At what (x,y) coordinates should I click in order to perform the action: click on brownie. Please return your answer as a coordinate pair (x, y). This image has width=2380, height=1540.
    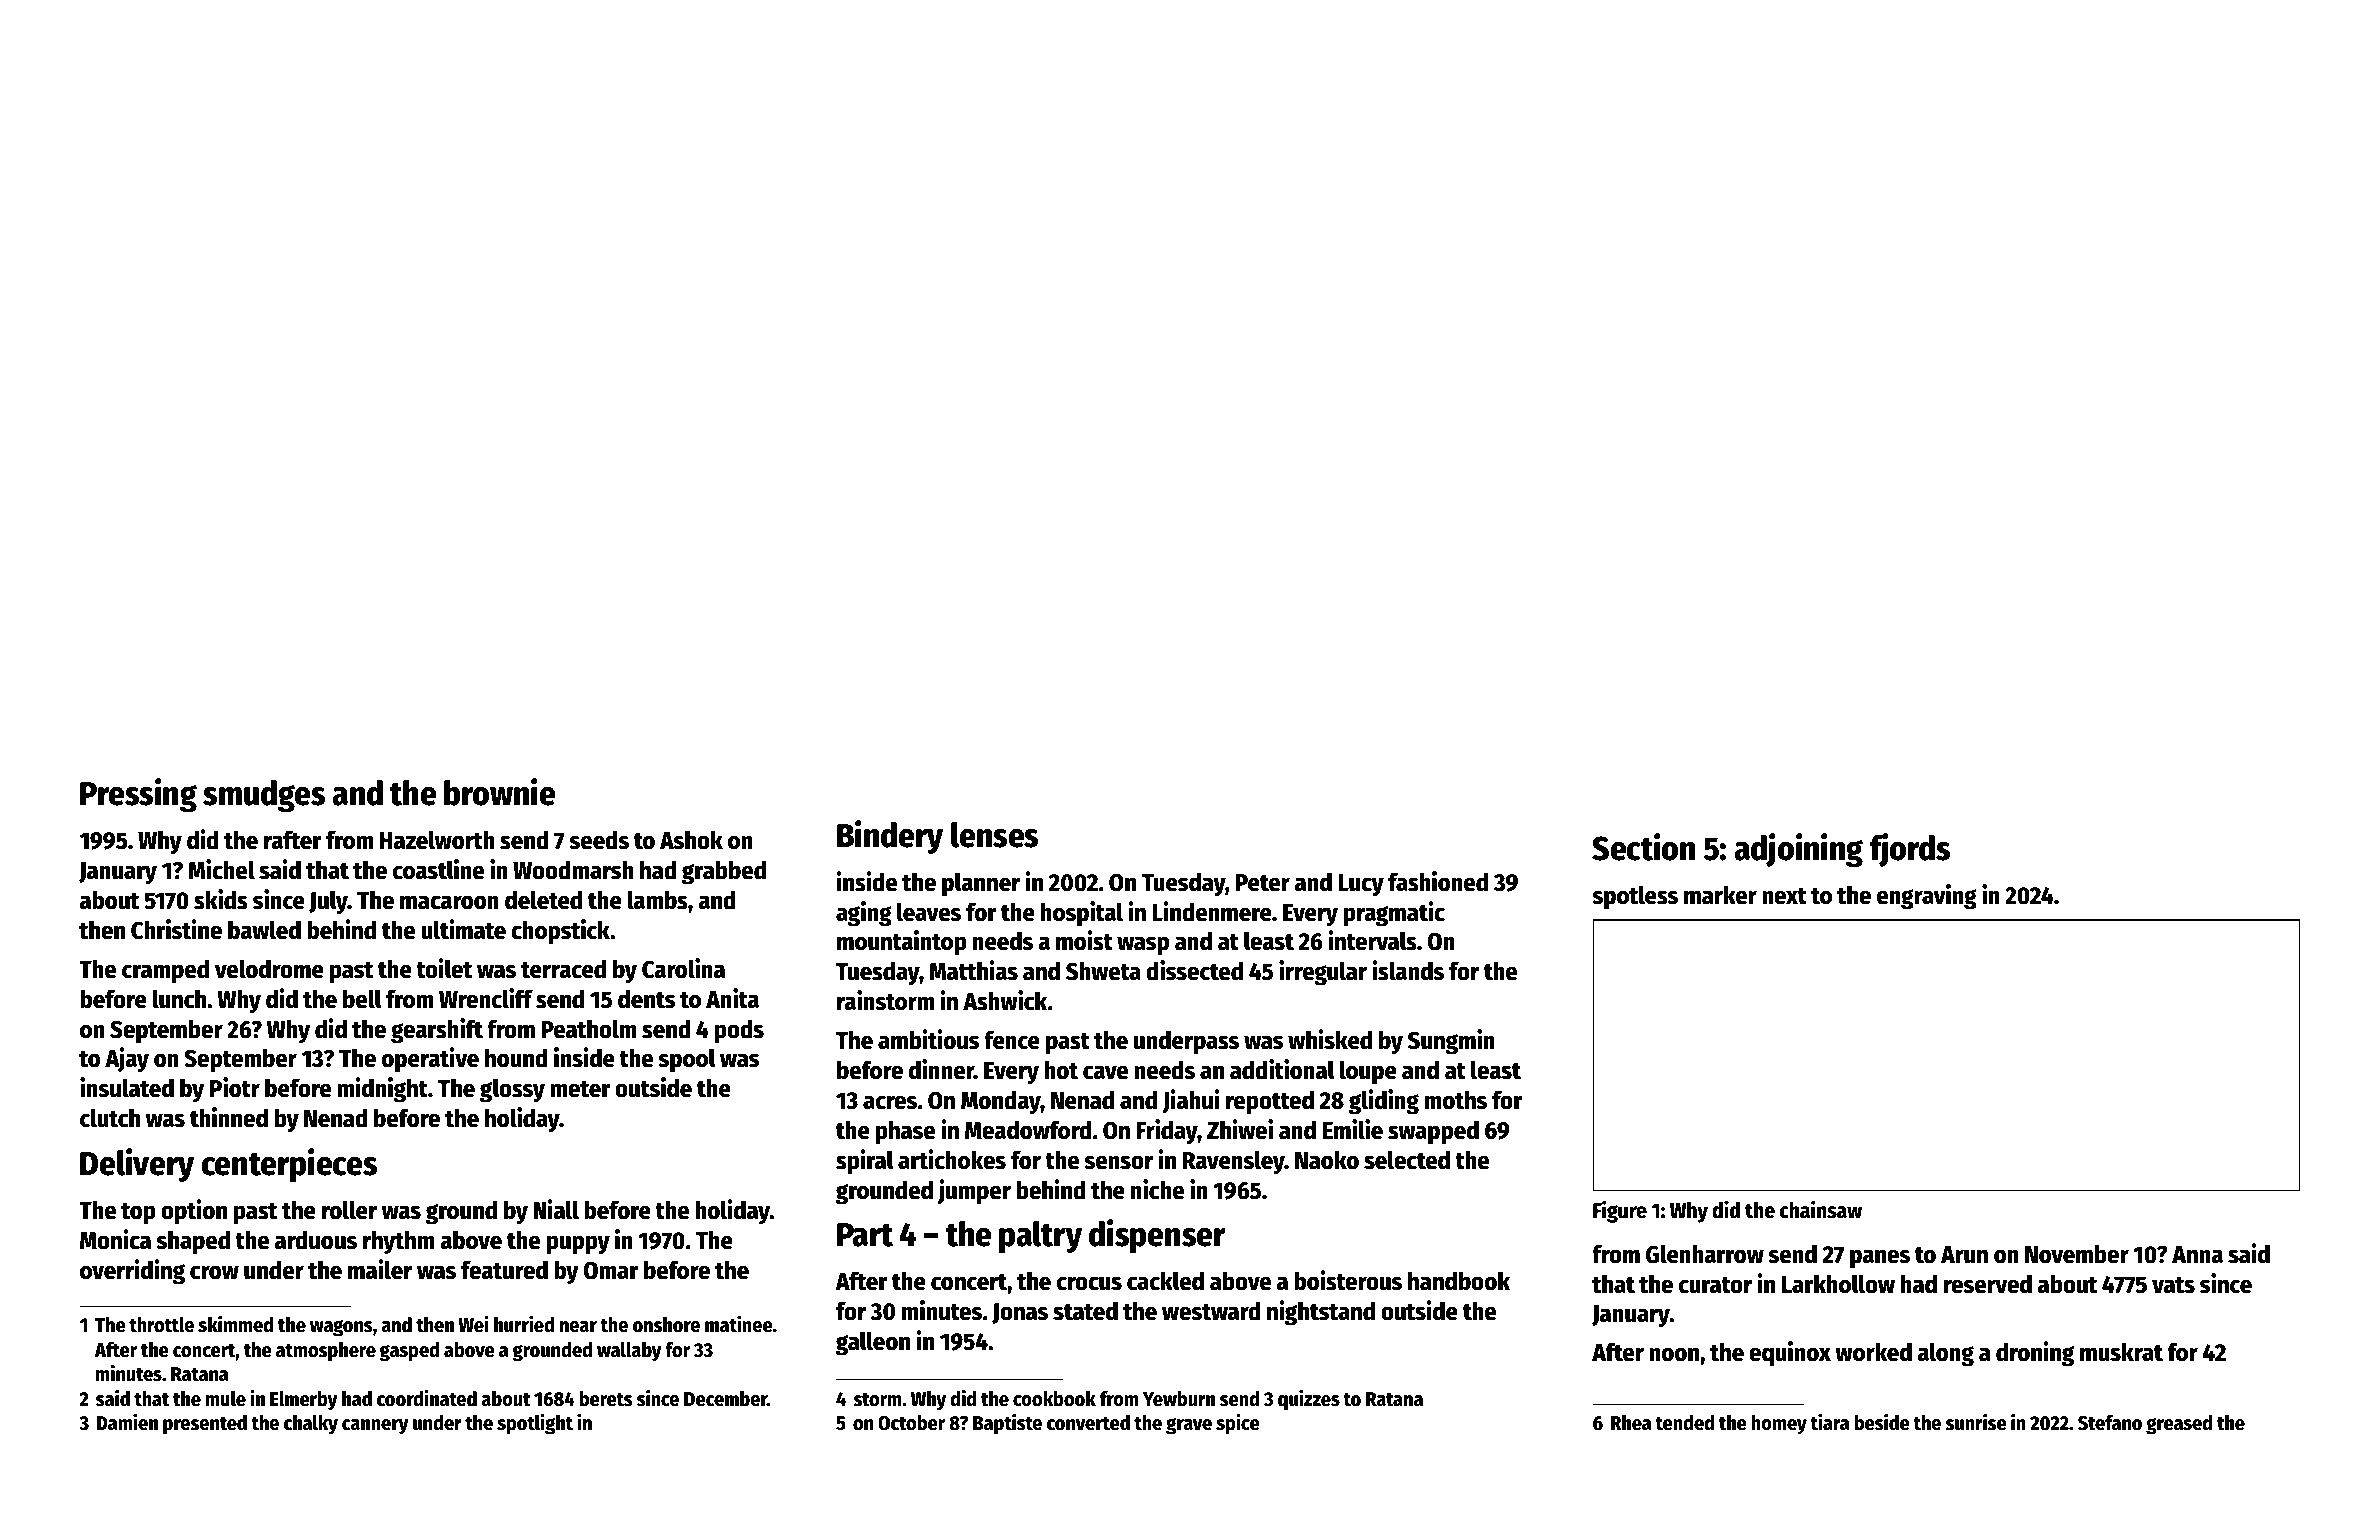
    Looking at the image, I should click on (500, 792).
